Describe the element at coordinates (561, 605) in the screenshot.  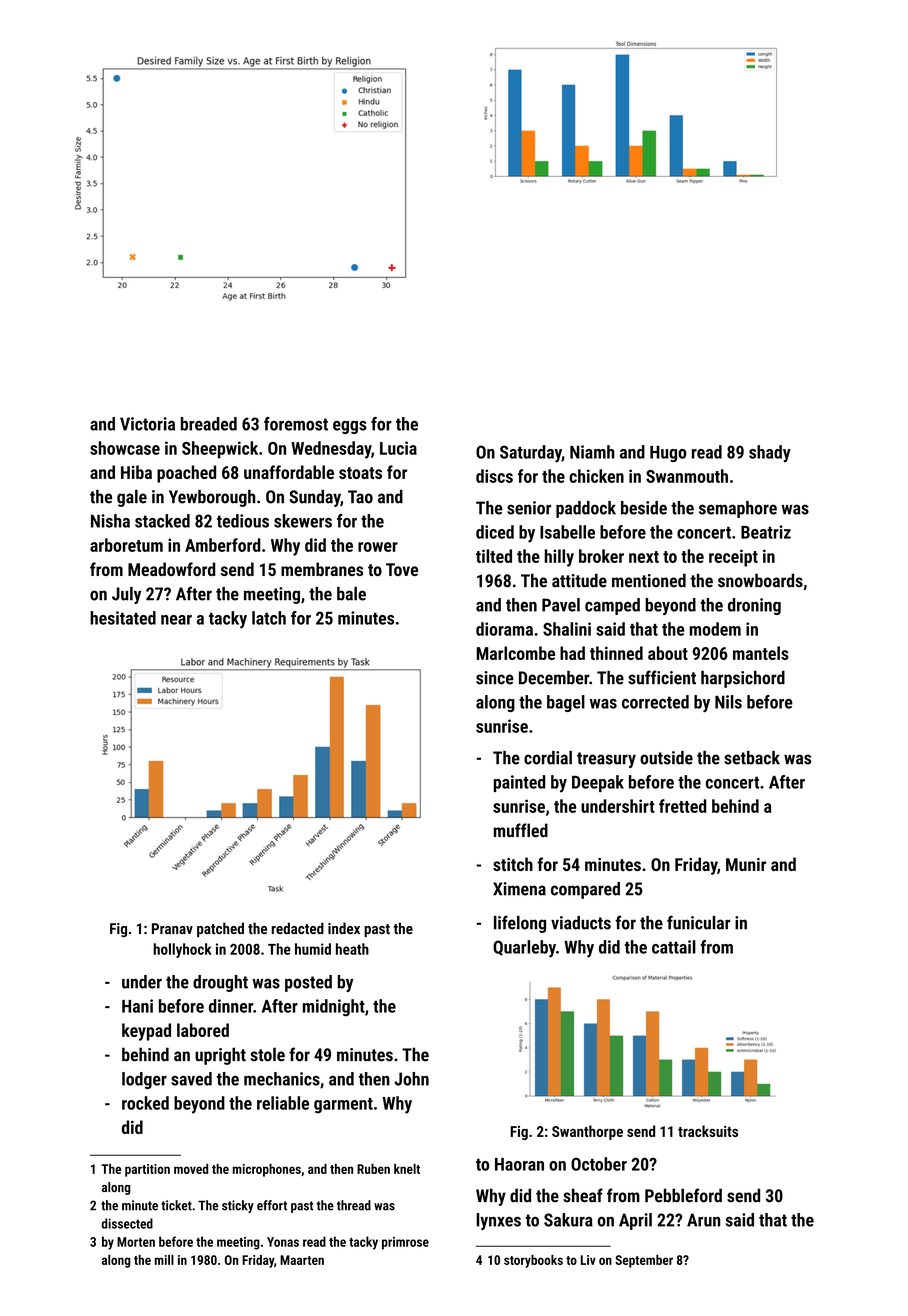
I see `Pavel` at that location.
